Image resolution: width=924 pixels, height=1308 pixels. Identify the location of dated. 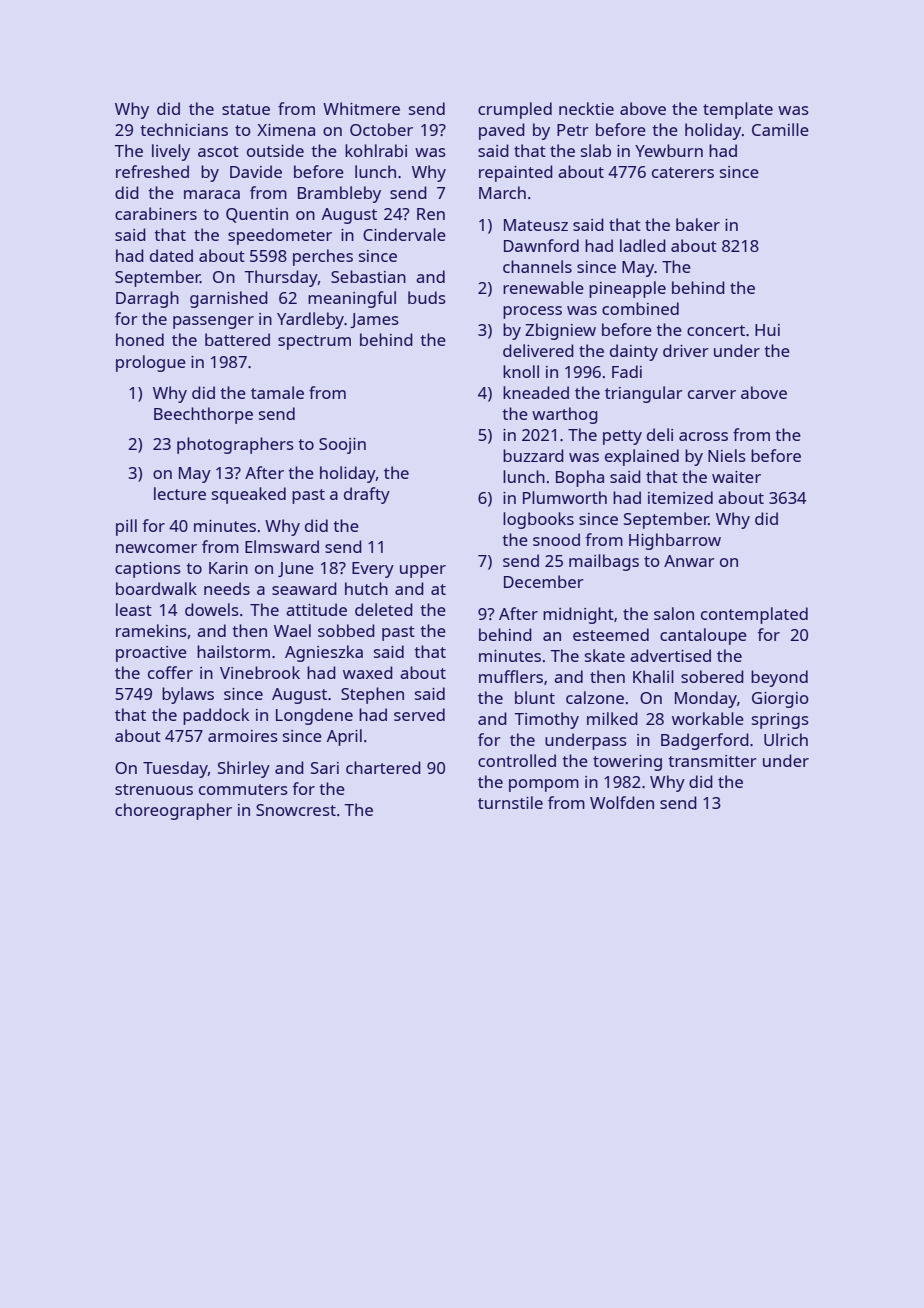
(171, 255).
